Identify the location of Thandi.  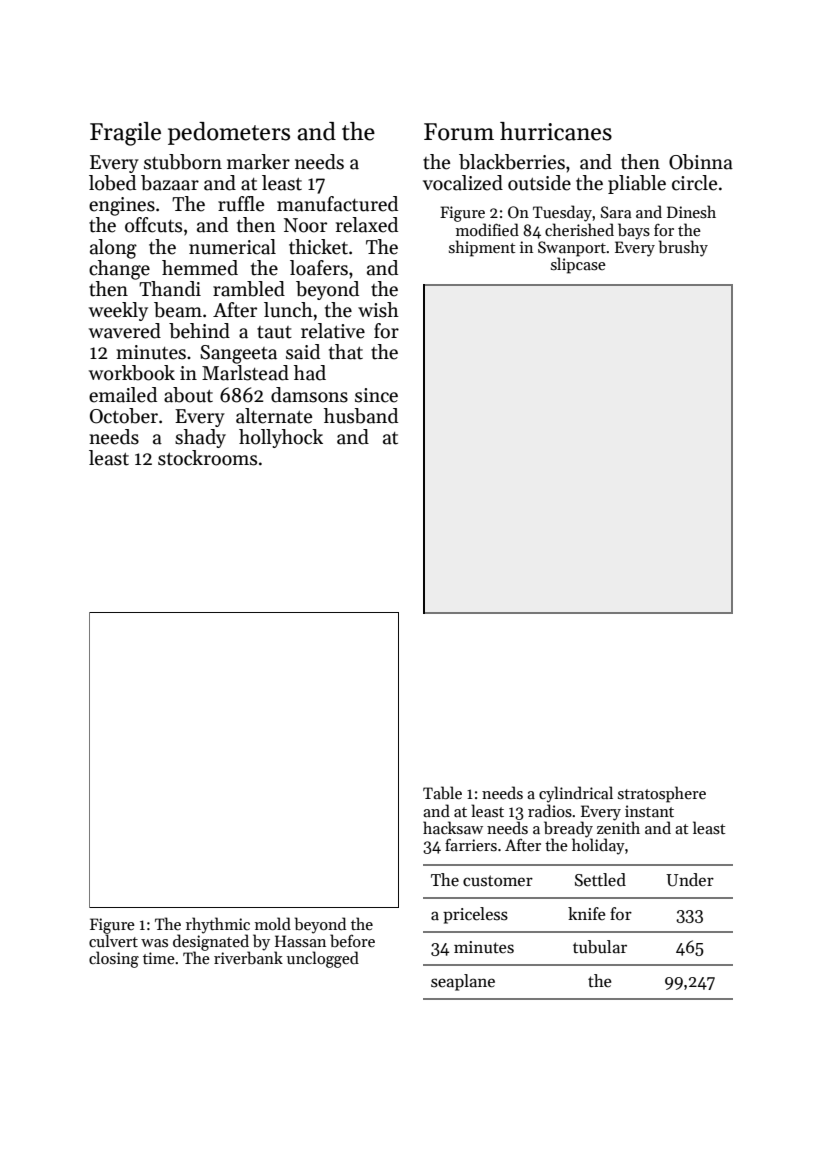
(170, 289).
